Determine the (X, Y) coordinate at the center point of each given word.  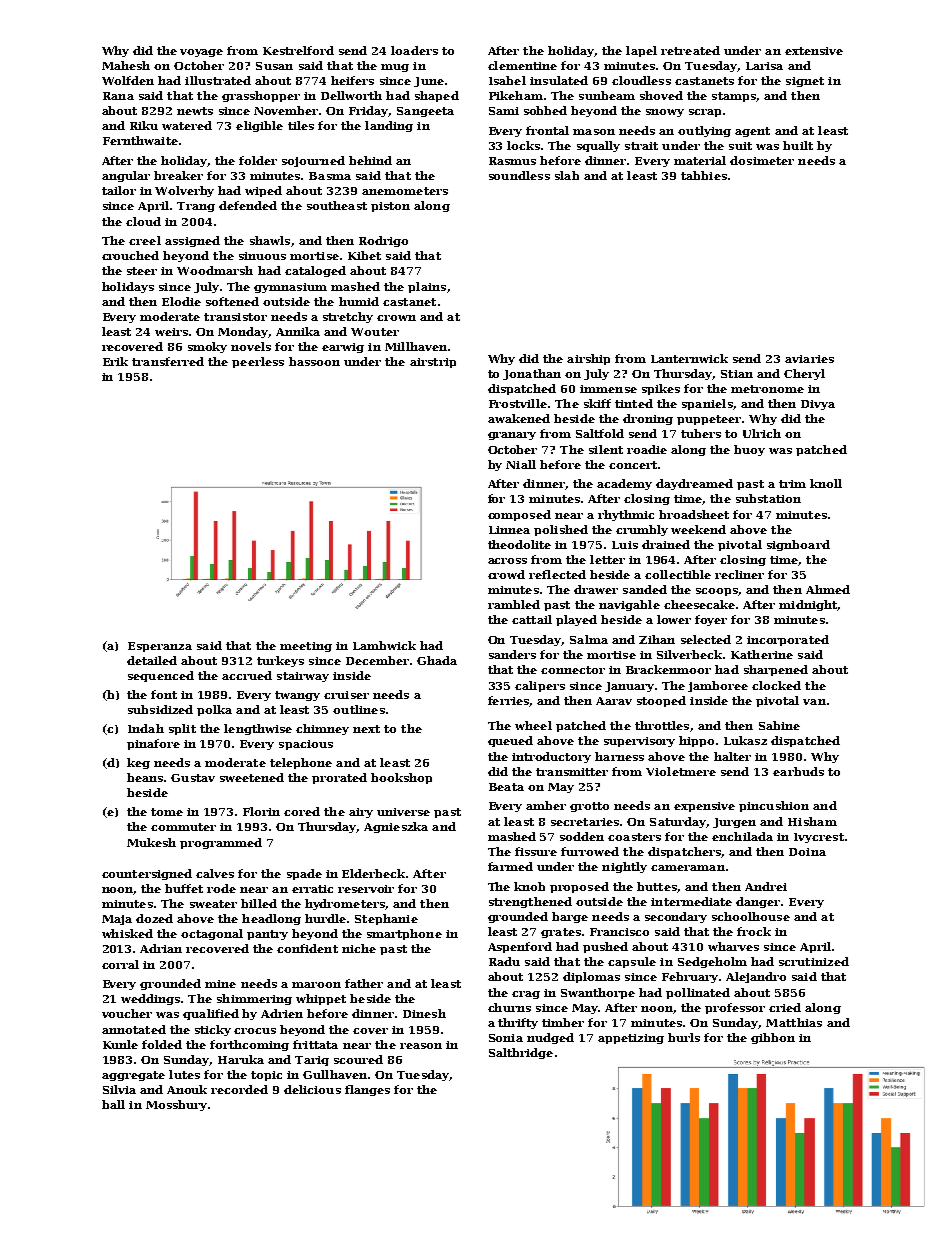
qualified (211, 1014)
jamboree (718, 686)
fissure (536, 851)
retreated (690, 50)
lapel (641, 51)
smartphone (404, 934)
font (164, 694)
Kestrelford (298, 50)
